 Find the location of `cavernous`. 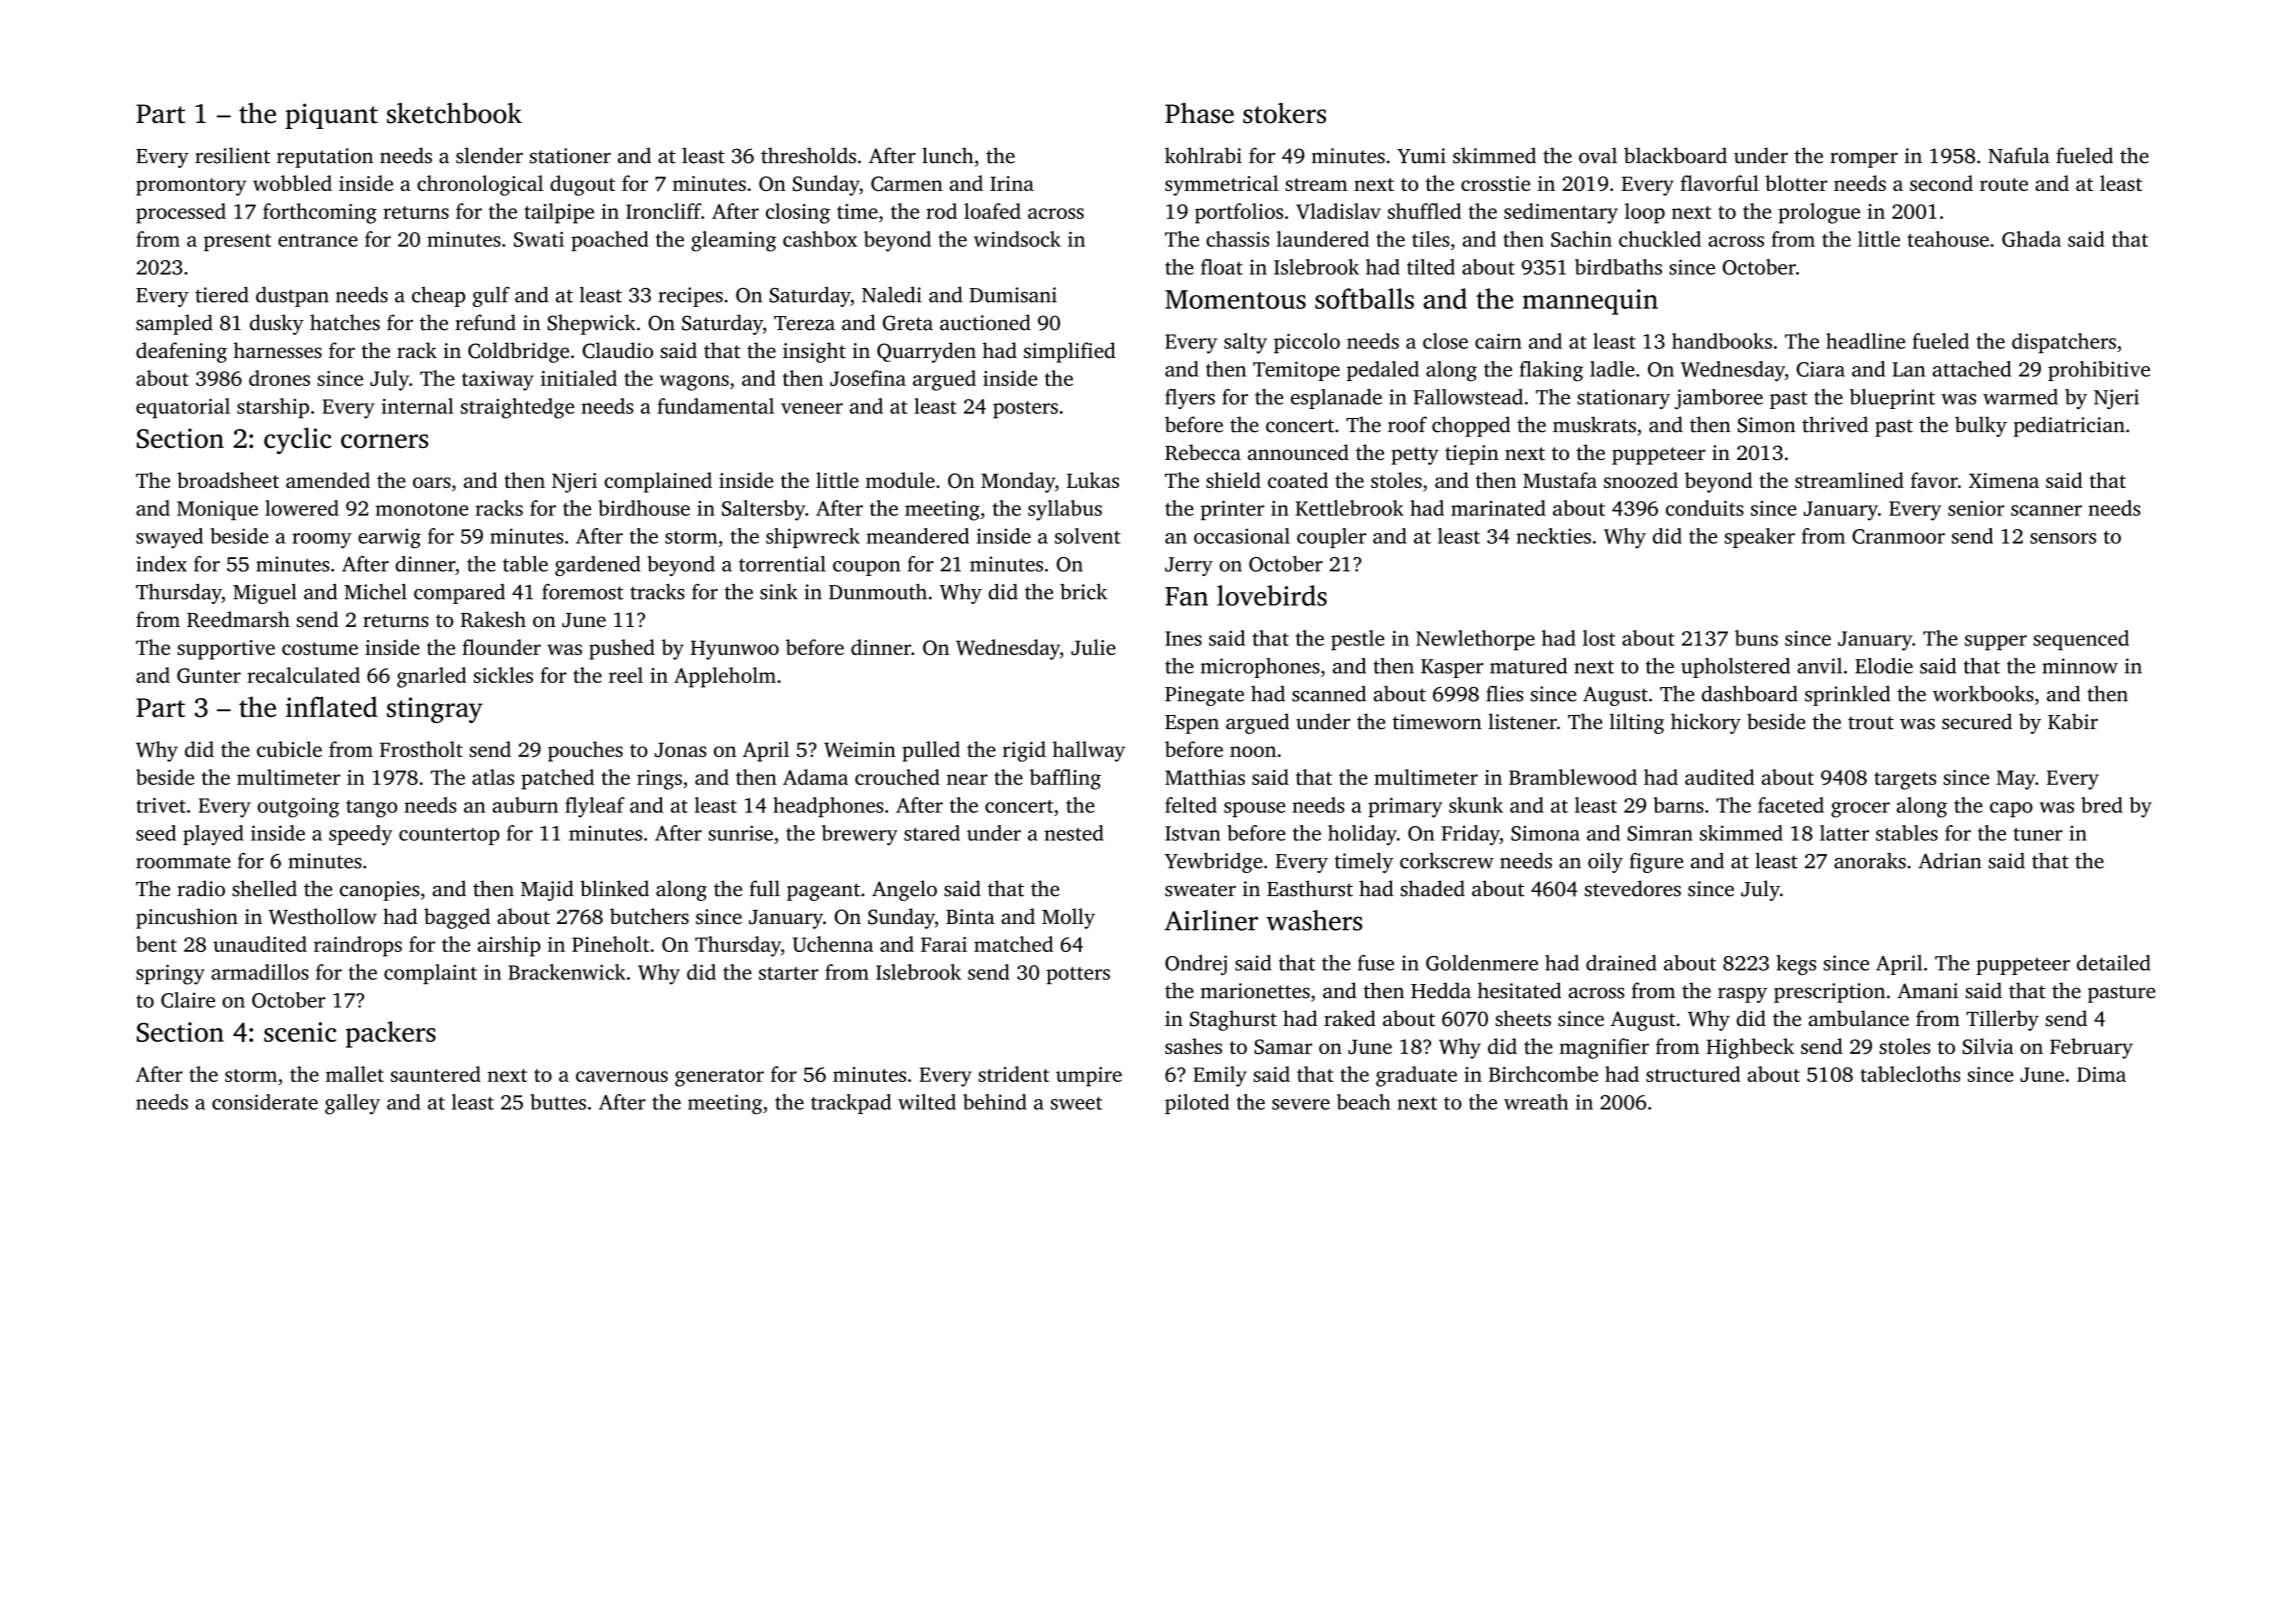

cavernous is located at coordinates (622, 1076).
